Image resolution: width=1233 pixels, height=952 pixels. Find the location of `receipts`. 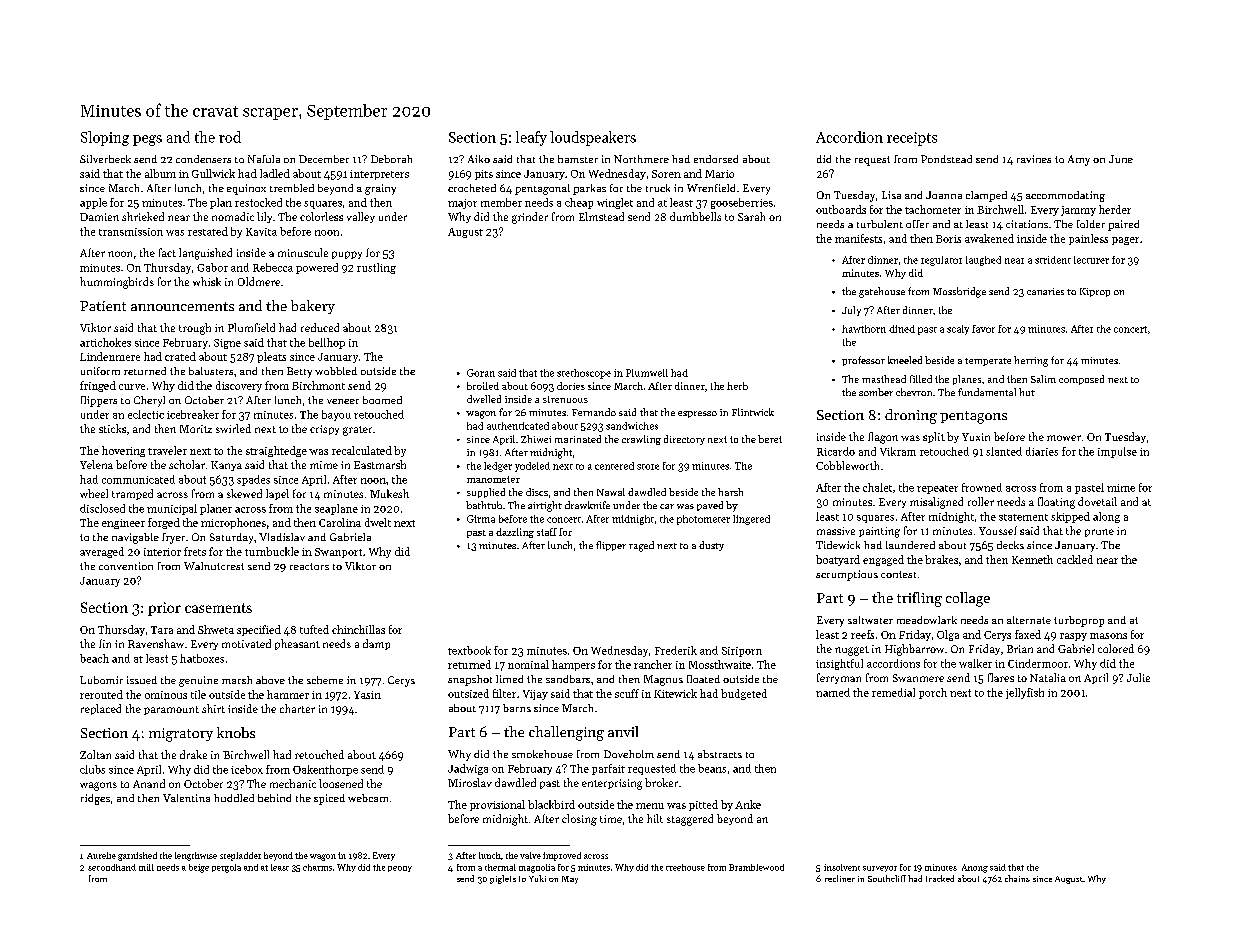

receipts is located at coordinates (912, 139).
